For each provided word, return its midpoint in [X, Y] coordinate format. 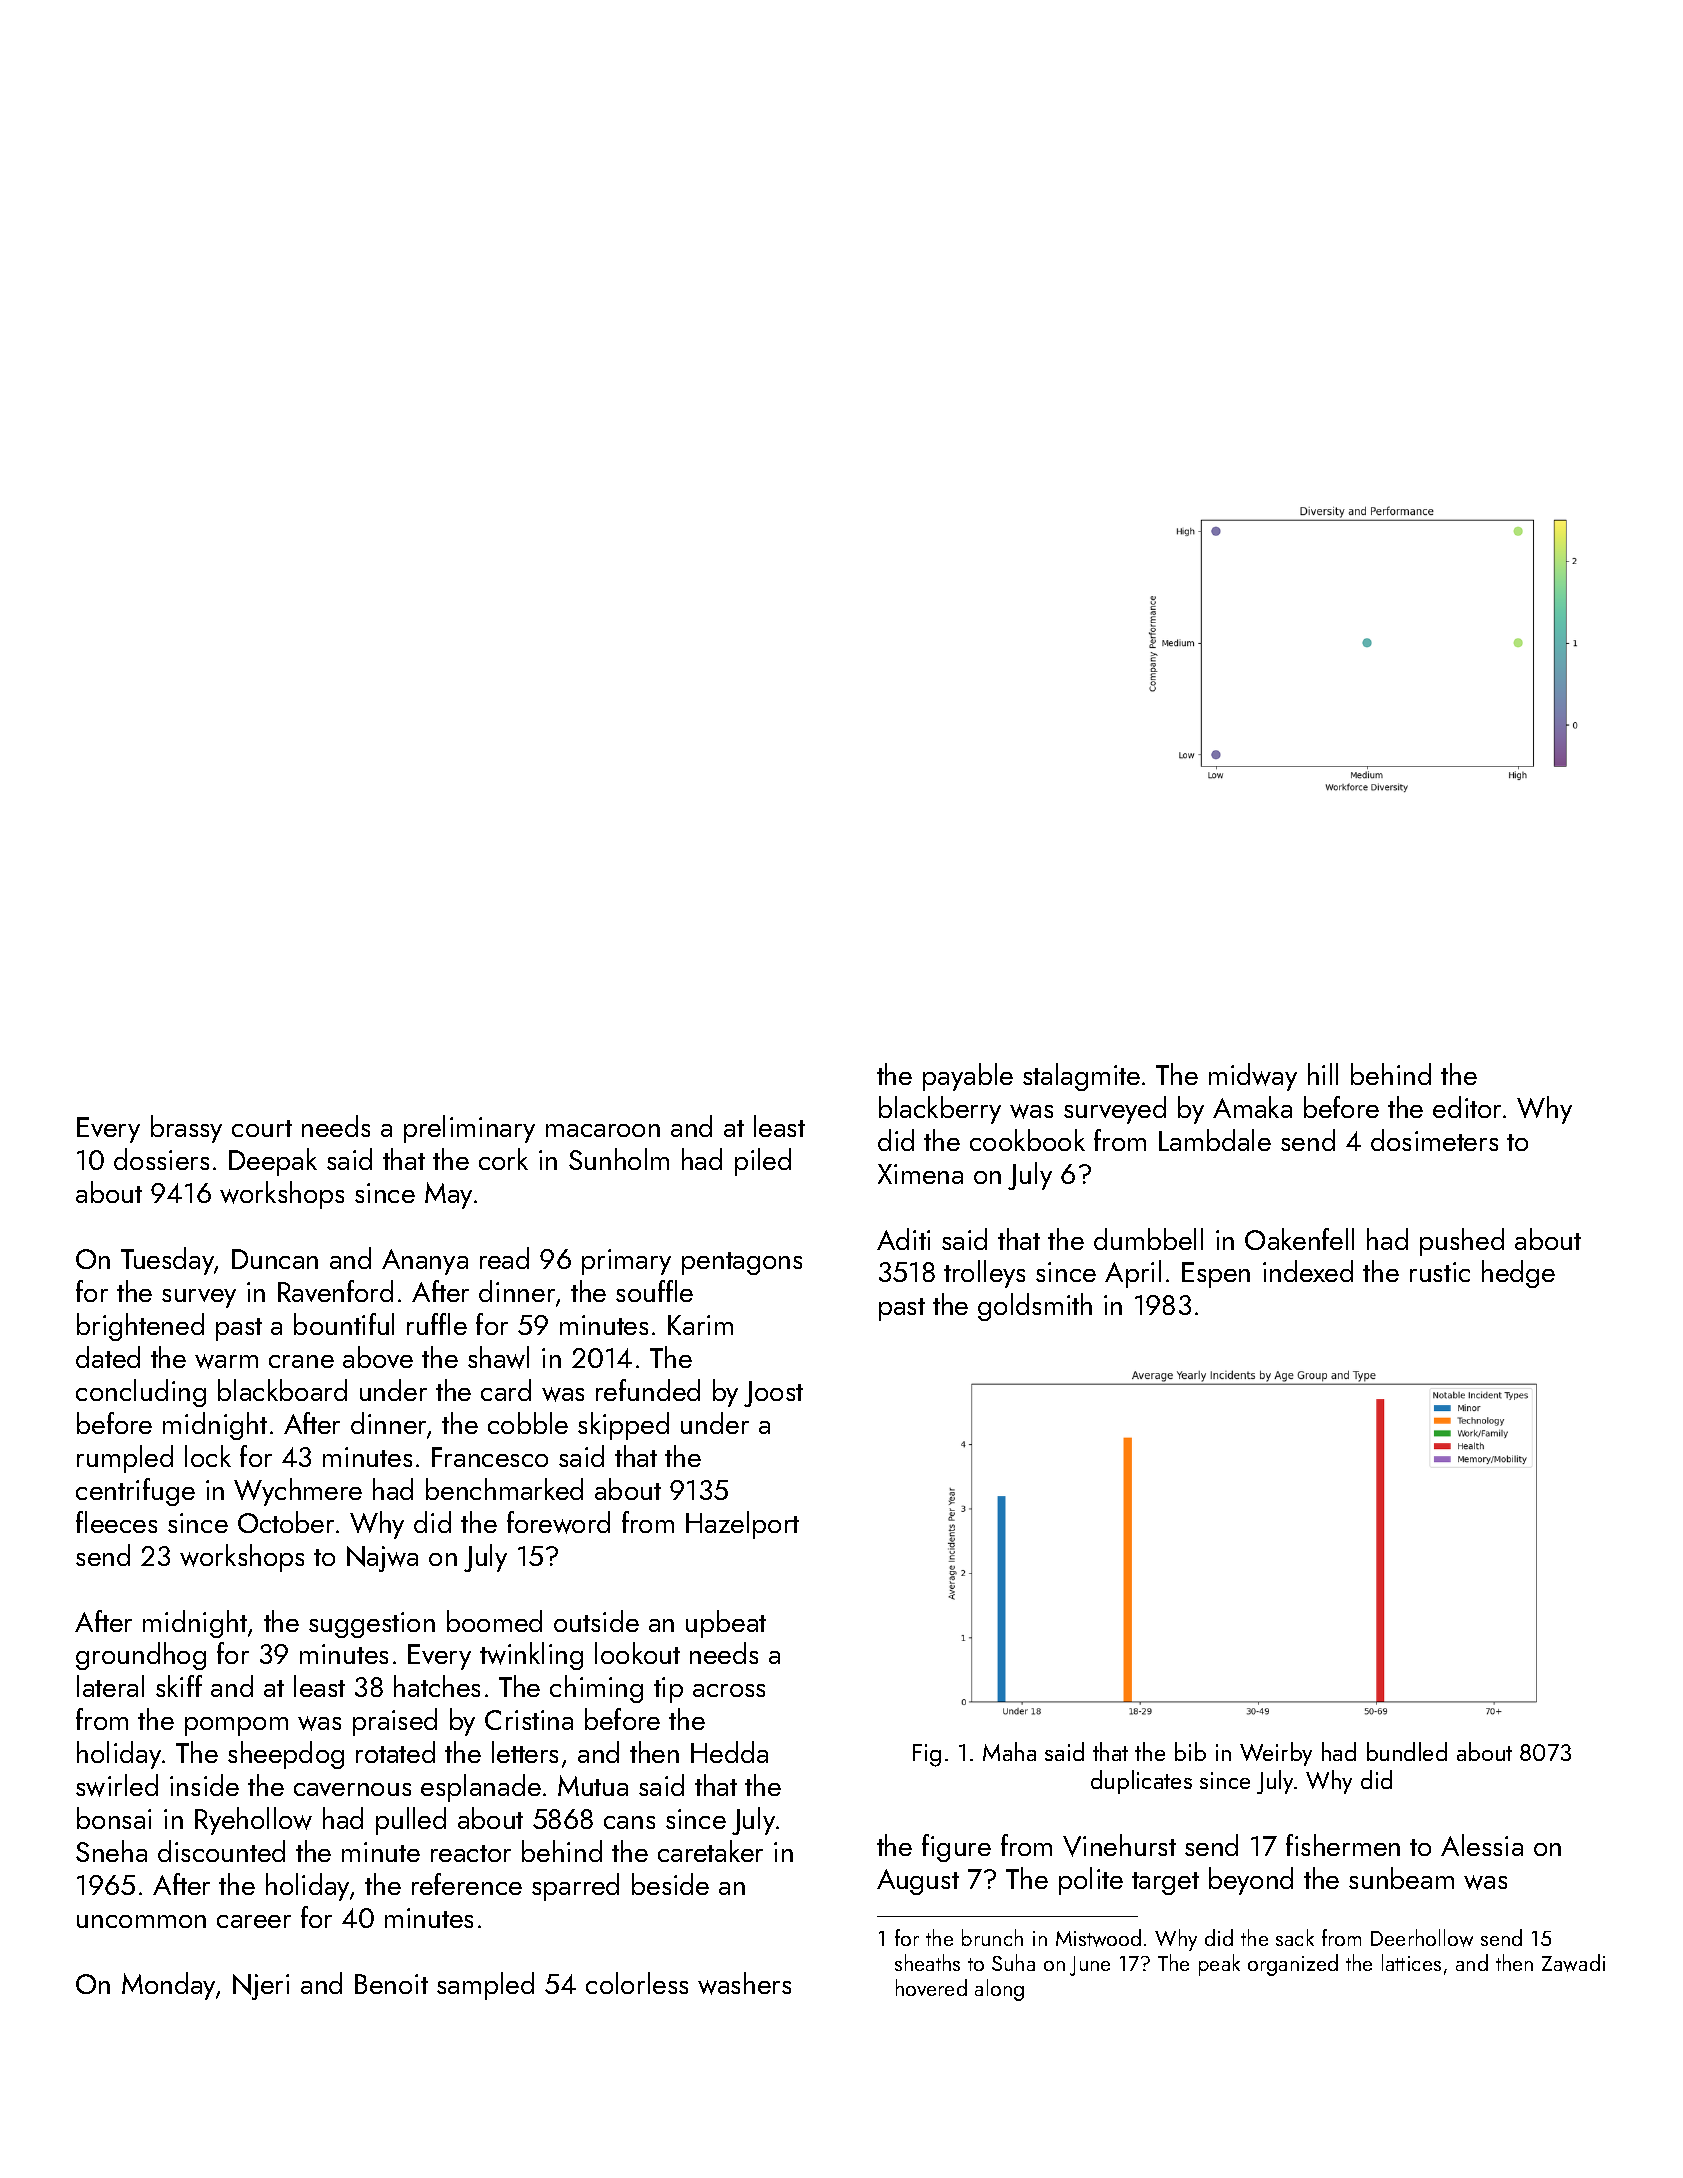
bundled [1407, 1751]
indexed [1308, 1271]
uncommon [141, 1921]
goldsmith [1035, 1307]
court [262, 1128]
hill [1323, 1074]
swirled [117, 1785]
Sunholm [619, 1159]
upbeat [726, 1624]
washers [744, 1983]
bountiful [344, 1324]
